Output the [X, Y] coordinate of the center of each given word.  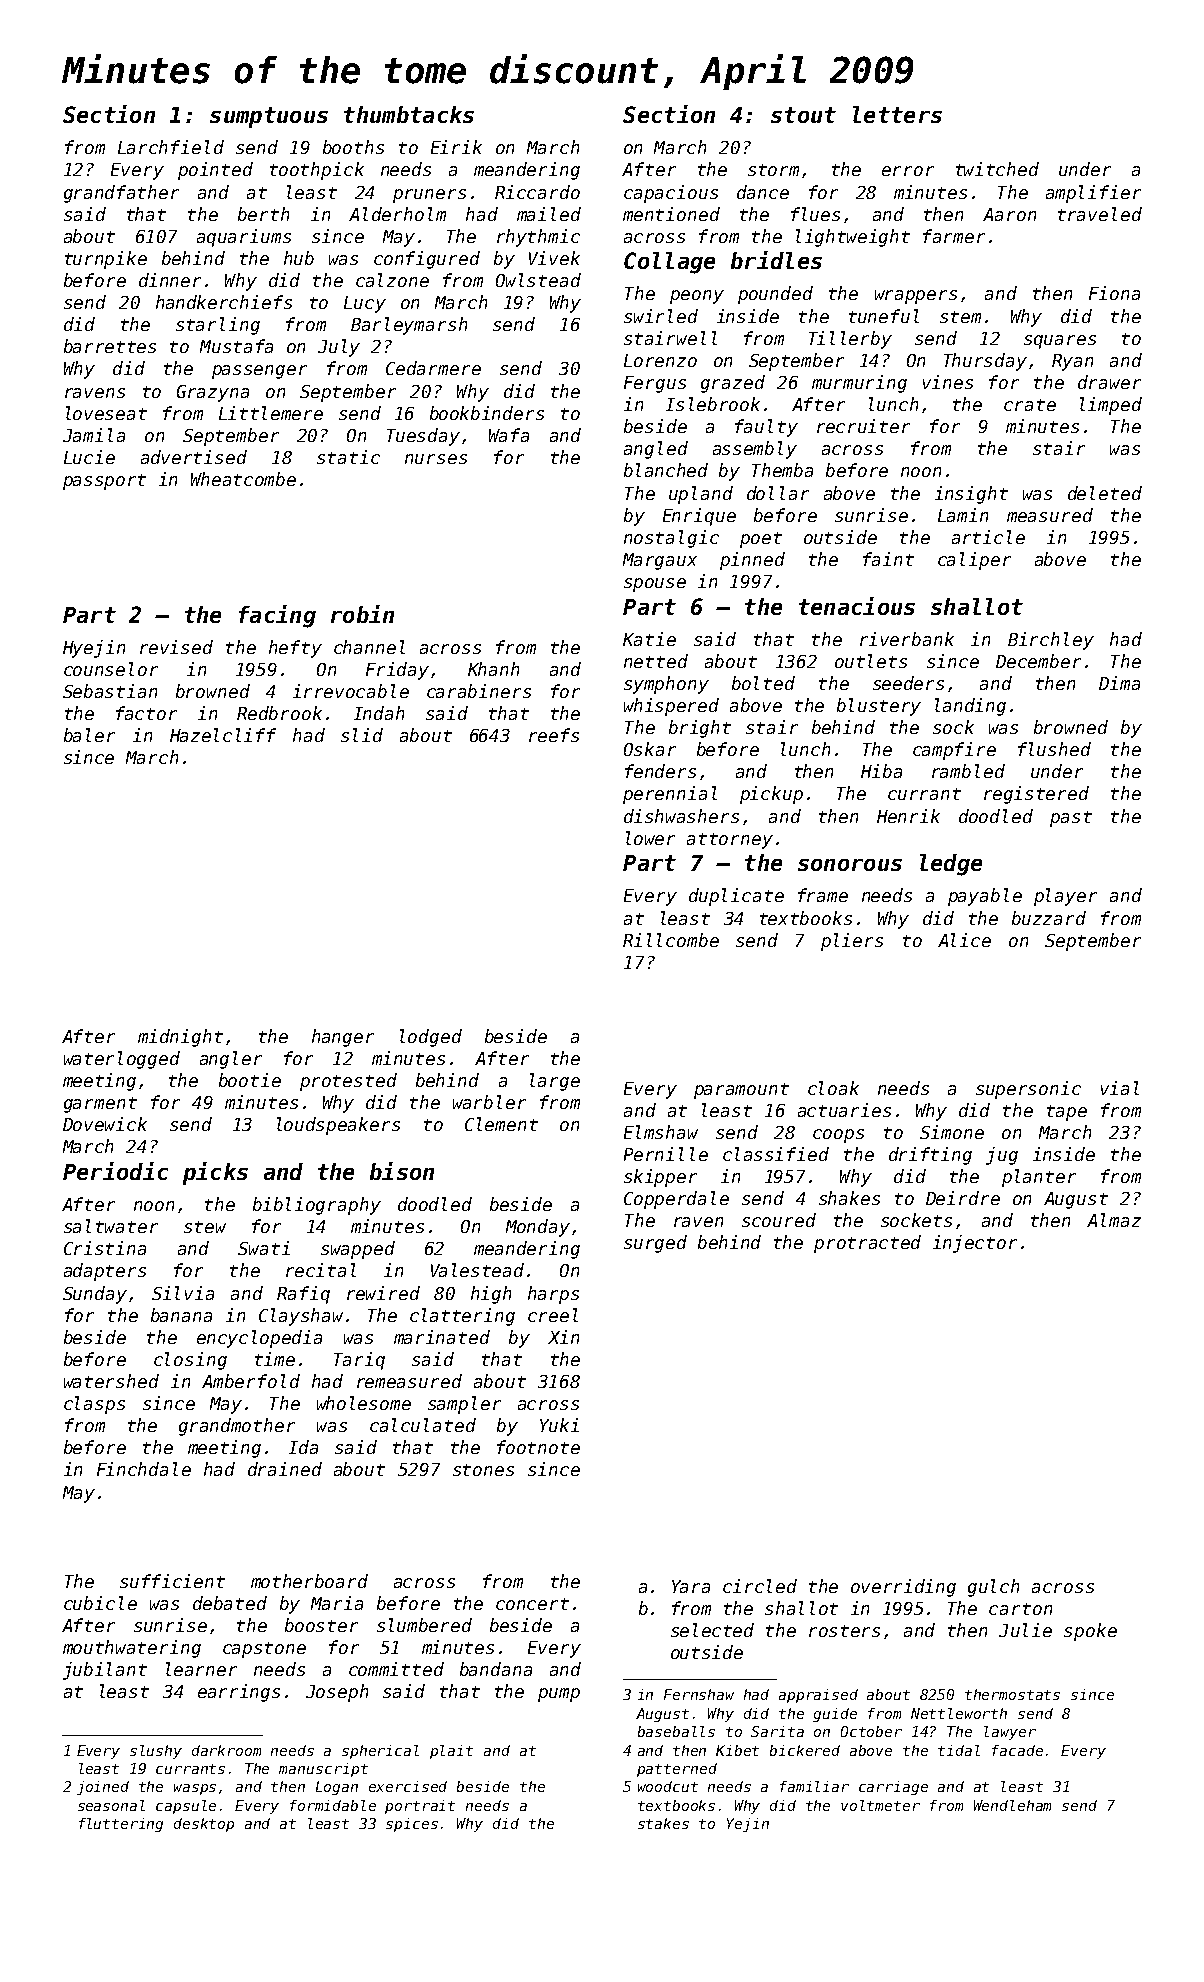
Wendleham [1012, 1805]
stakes [663, 1823]
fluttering [121, 1825]
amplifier [1093, 194]
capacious [671, 194]
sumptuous [269, 117]
